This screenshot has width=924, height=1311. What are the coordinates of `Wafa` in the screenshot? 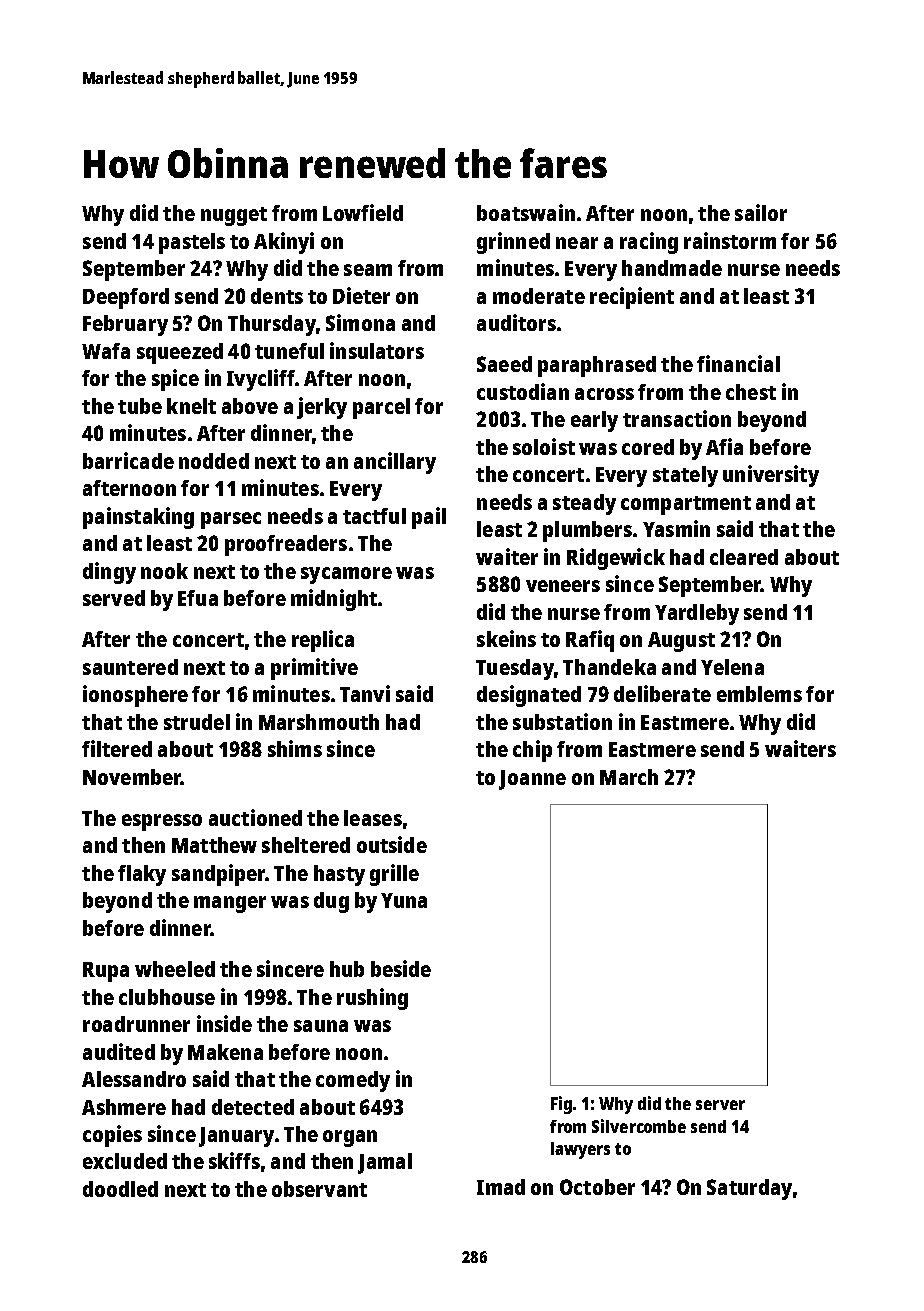 It's located at (106, 351).
